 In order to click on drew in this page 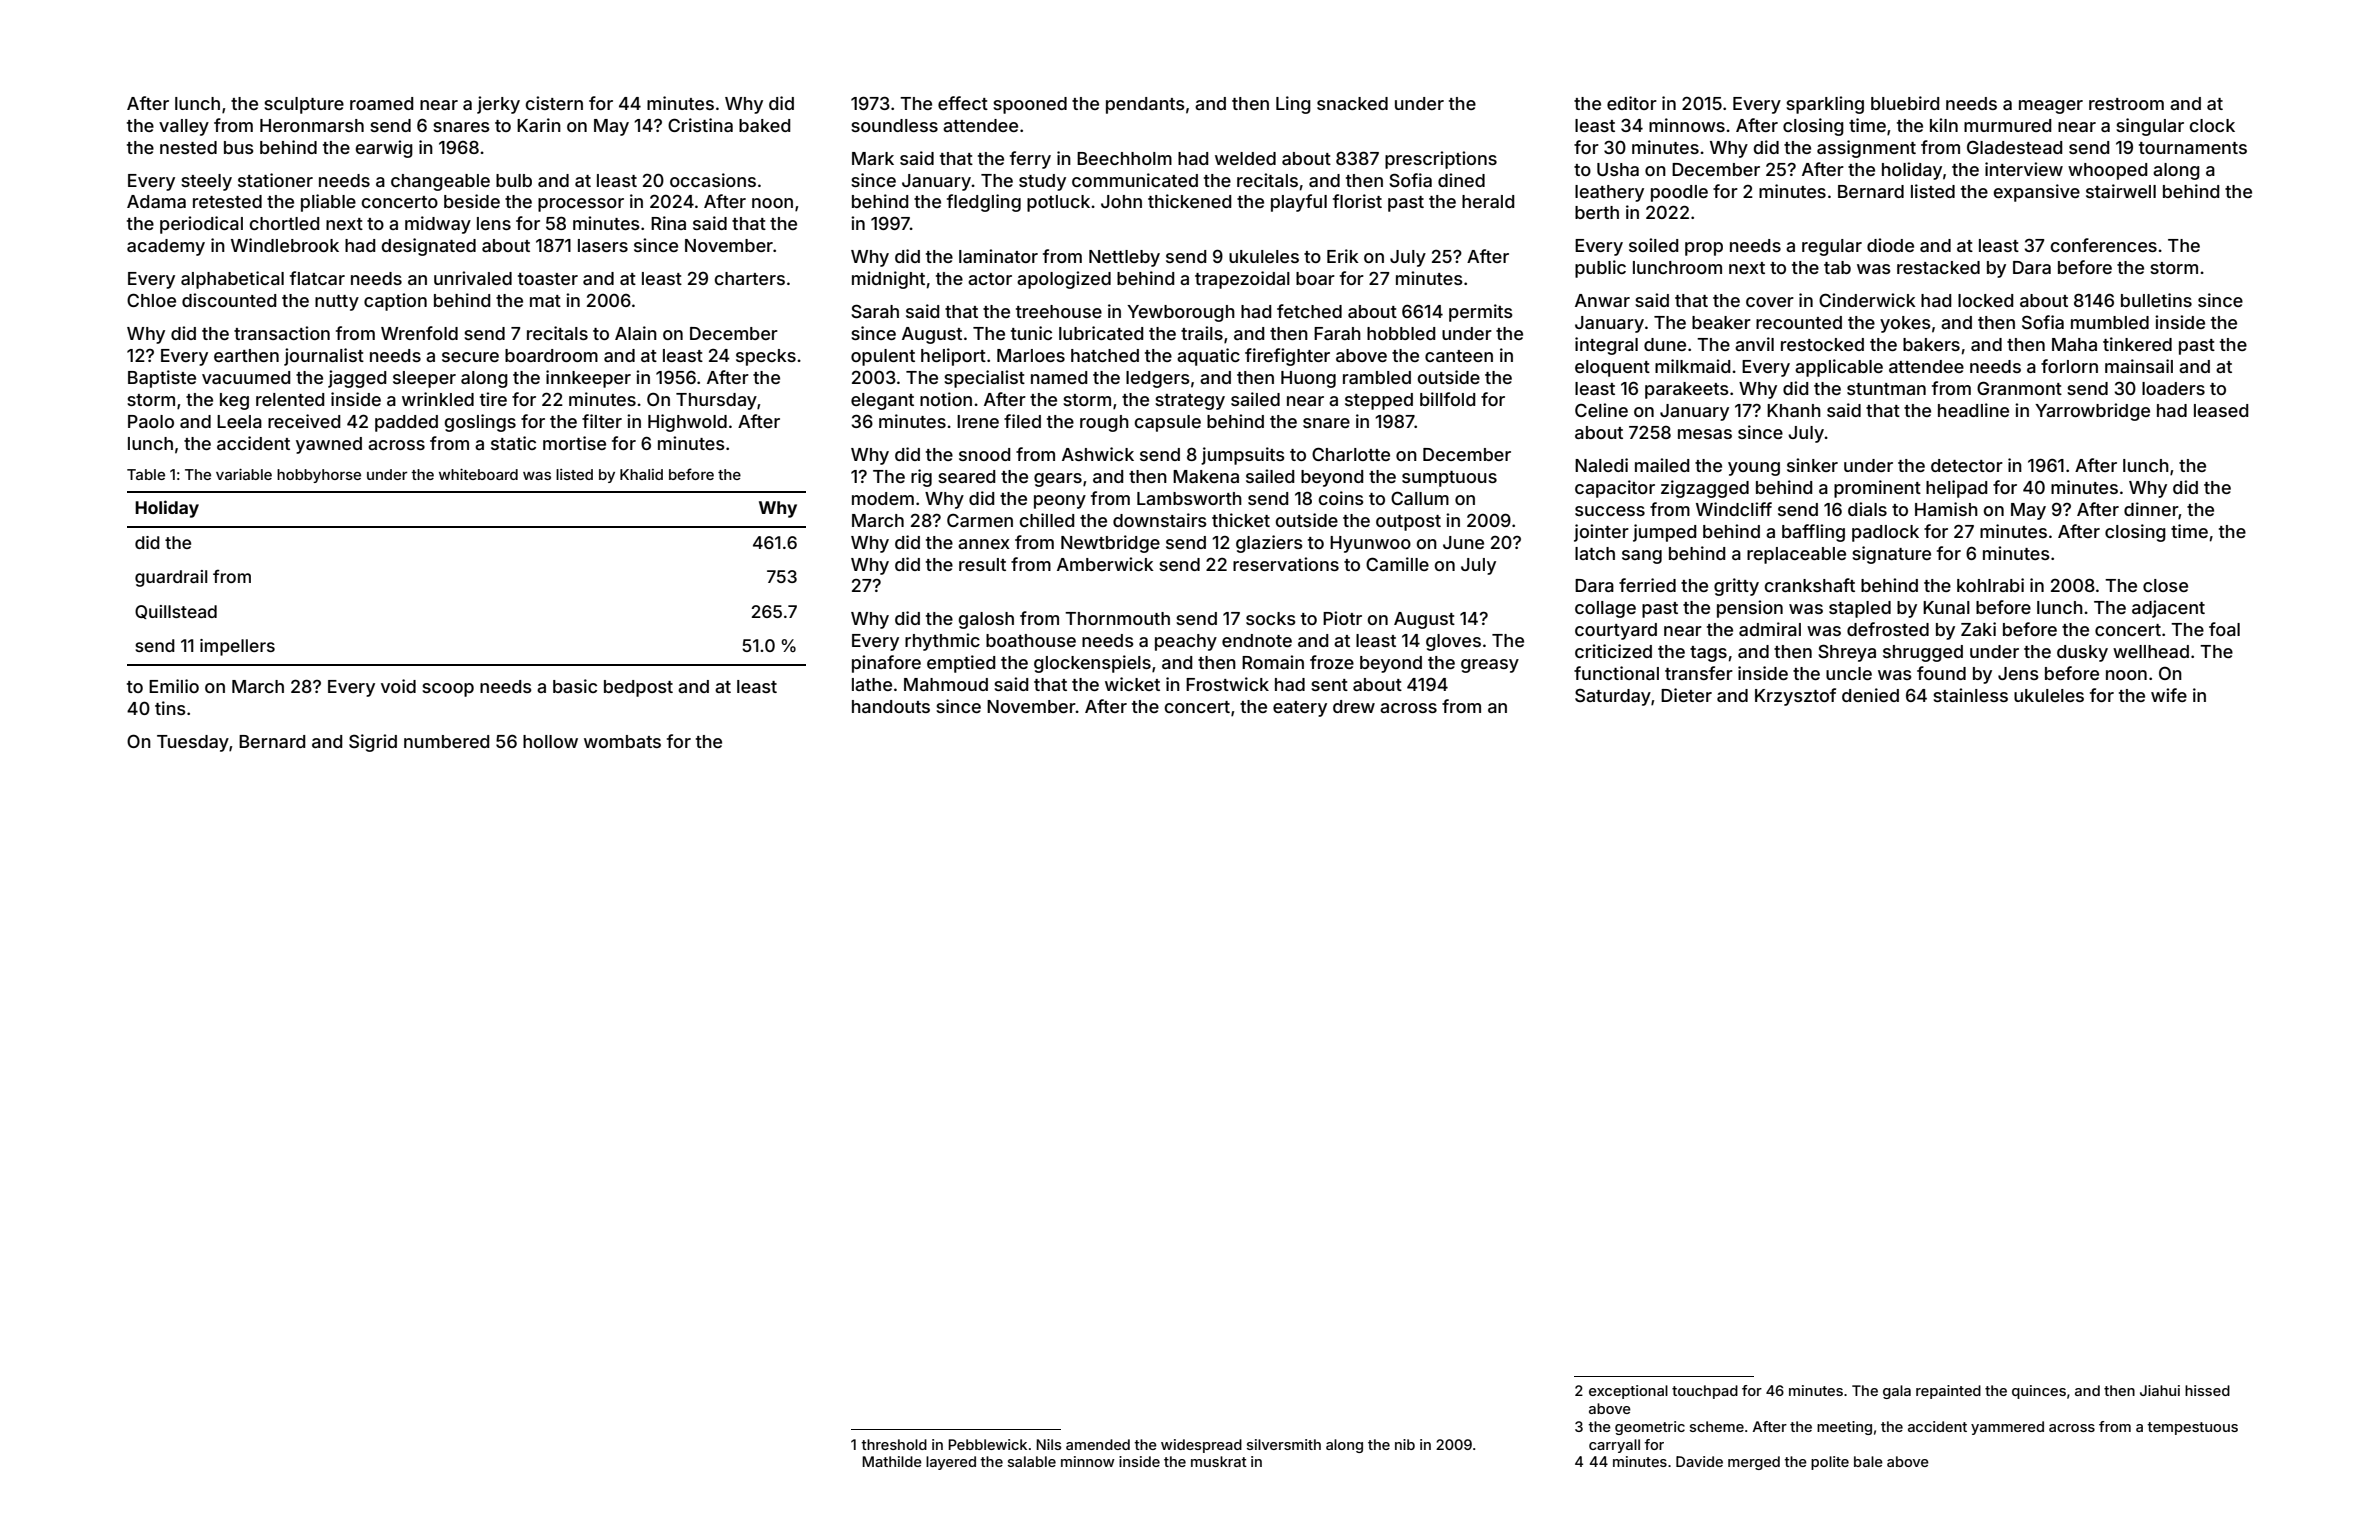, I will do `click(1354, 706)`.
